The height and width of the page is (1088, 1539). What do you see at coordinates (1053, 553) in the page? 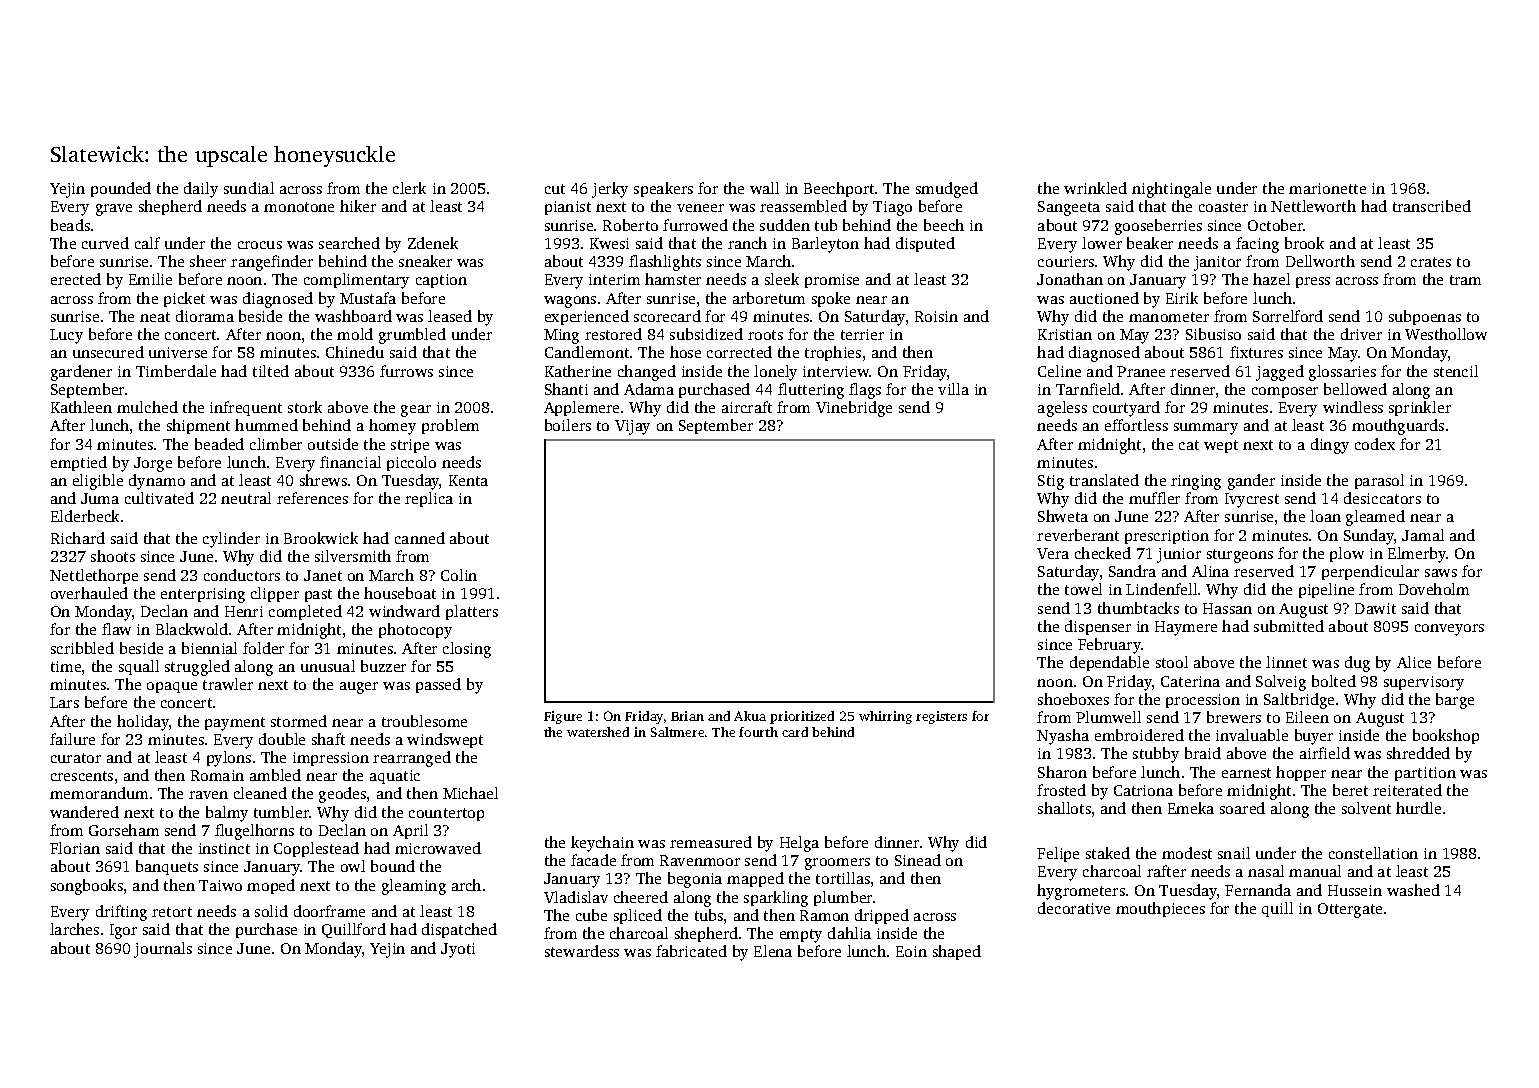
I see `Vera` at bounding box center [1053, 553].
